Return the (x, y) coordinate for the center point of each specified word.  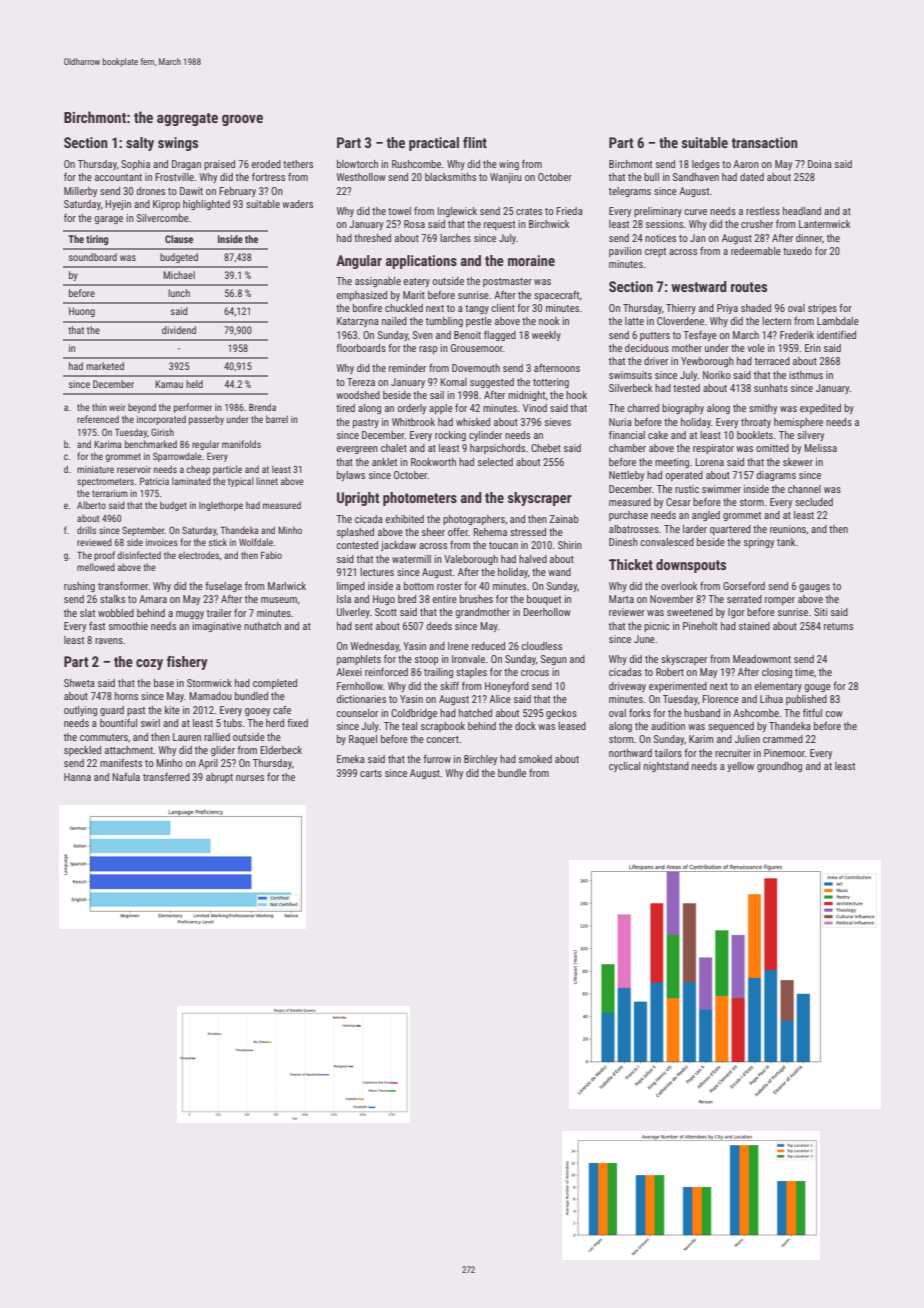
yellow (740, 767)
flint (475, 142)
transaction (765, 142)
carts (371, 773)
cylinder (485, 436)
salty (140, 144)
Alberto (91, 505)
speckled (82, 751)
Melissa (820, 448)
